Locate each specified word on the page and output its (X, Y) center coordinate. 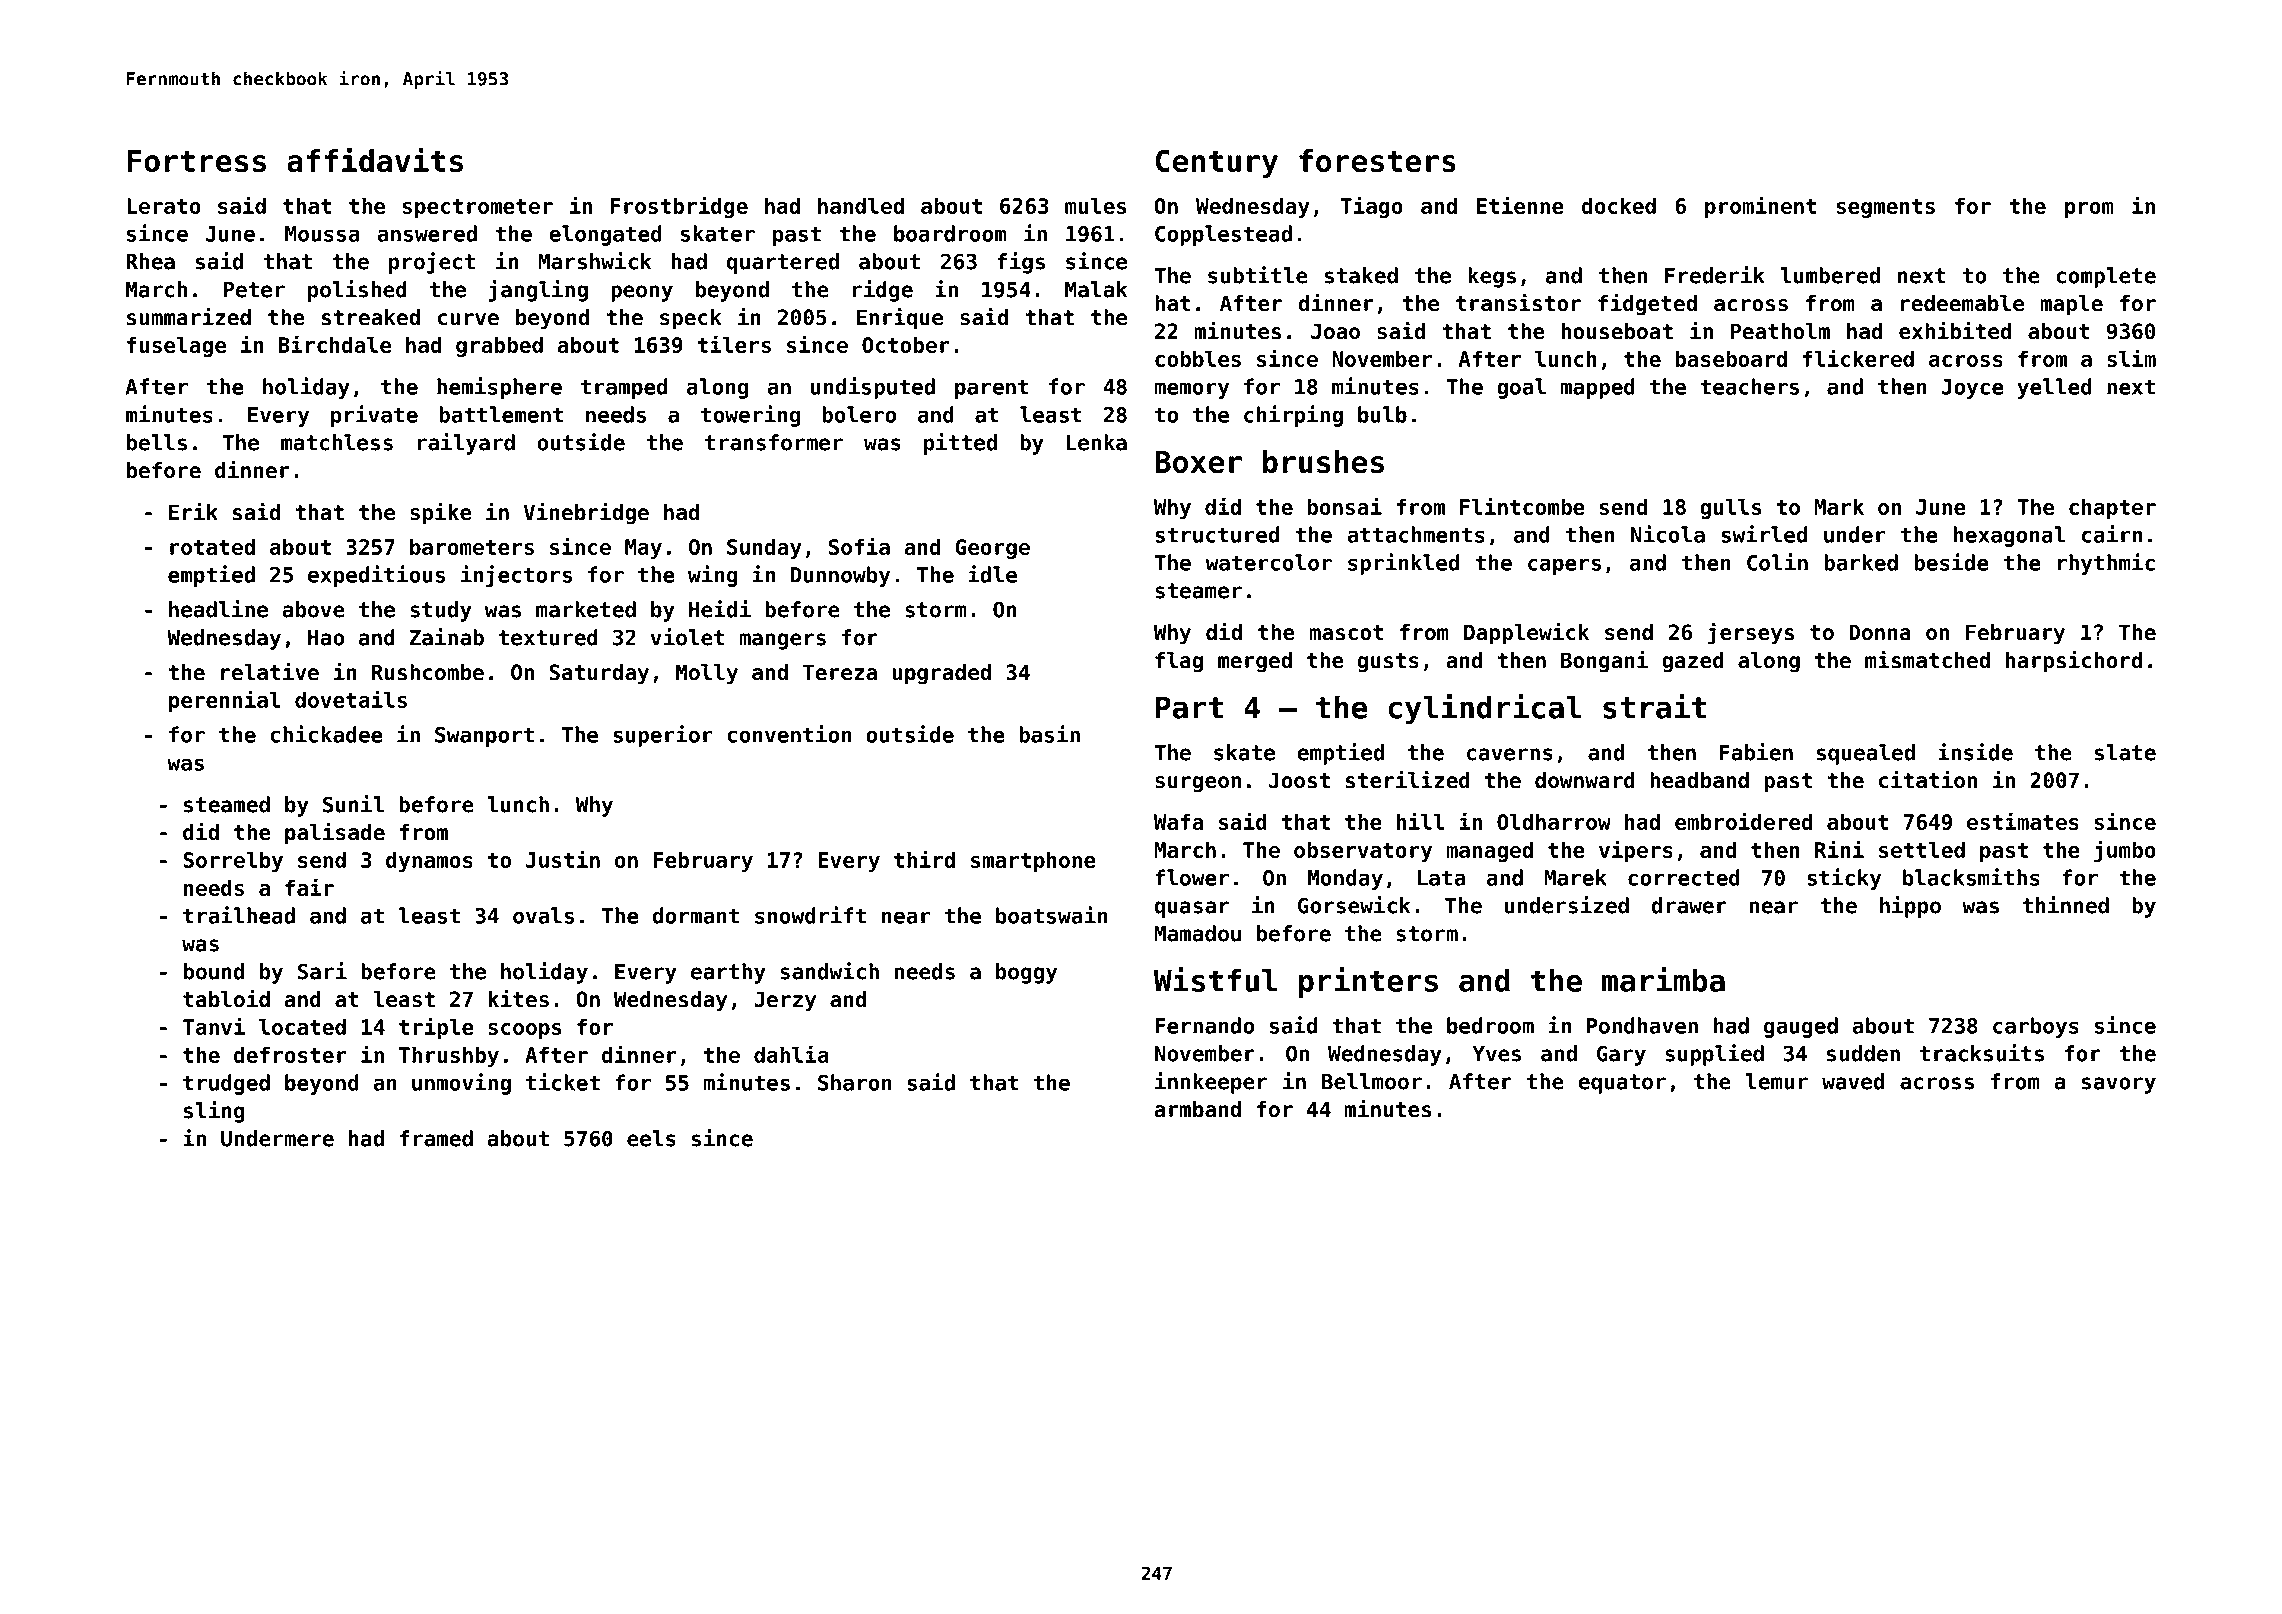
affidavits (375, 159)
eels (651, 1138)
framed (436, 1138)
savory (2119, 1085)
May (643, 549)
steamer (1198, 591)
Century (1217, 163)
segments (1886, 208)
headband (1699, 780)
